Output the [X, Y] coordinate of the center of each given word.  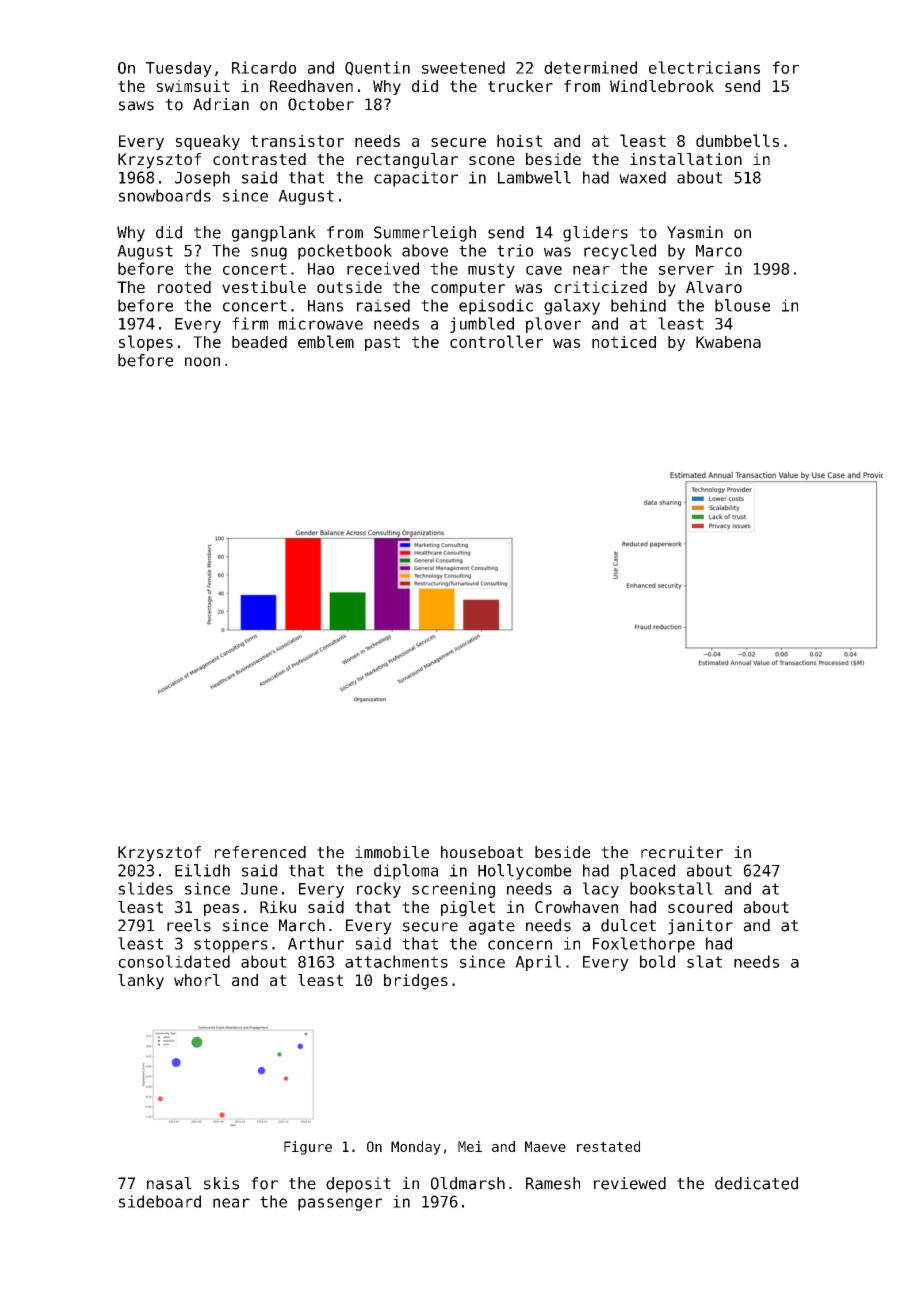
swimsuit [193, 86]
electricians [704, 67]
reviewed [630, 1183]
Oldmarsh [468, 1183]
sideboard [160, 1201]
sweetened [463, 67]
